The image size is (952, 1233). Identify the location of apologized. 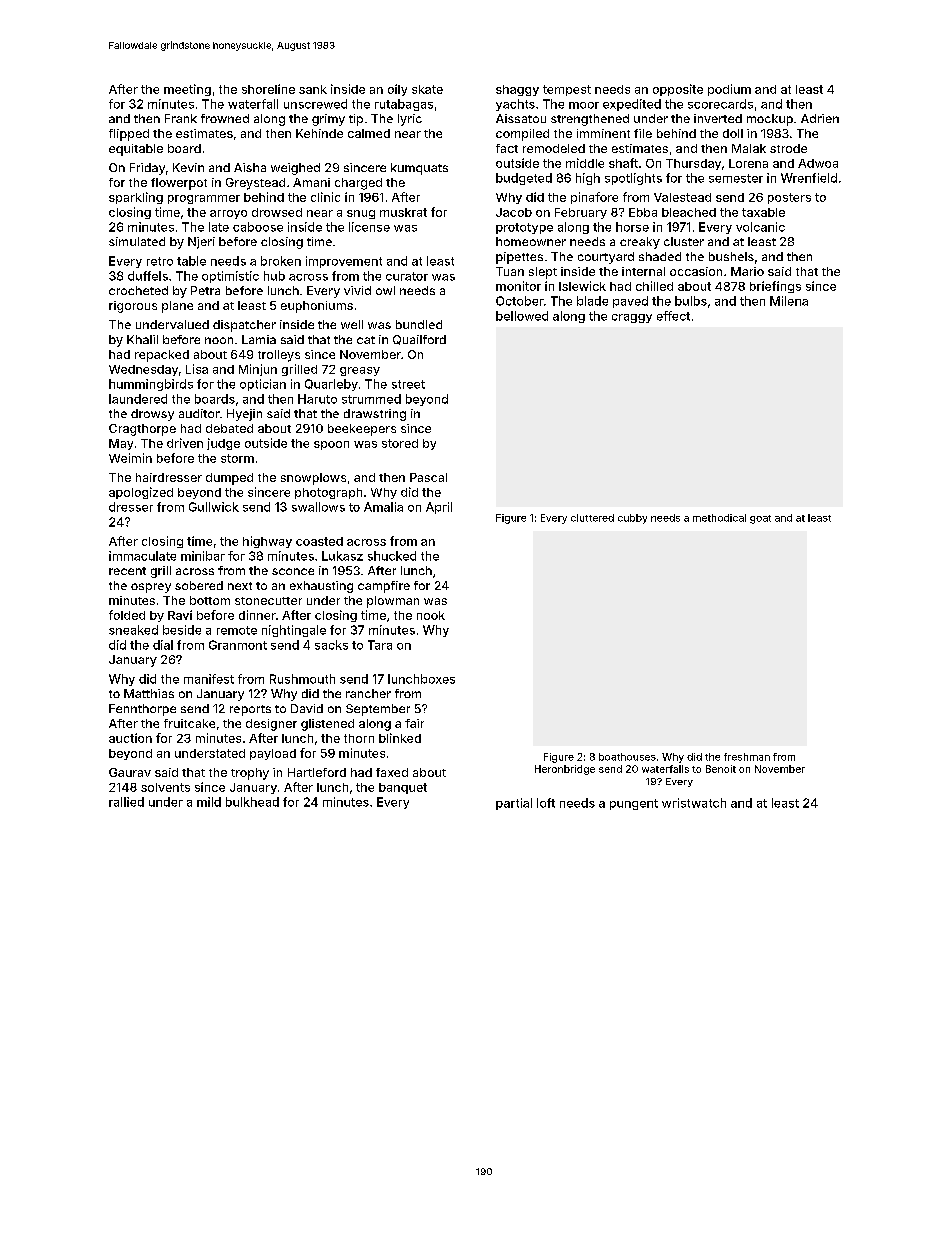
(141, 493).
